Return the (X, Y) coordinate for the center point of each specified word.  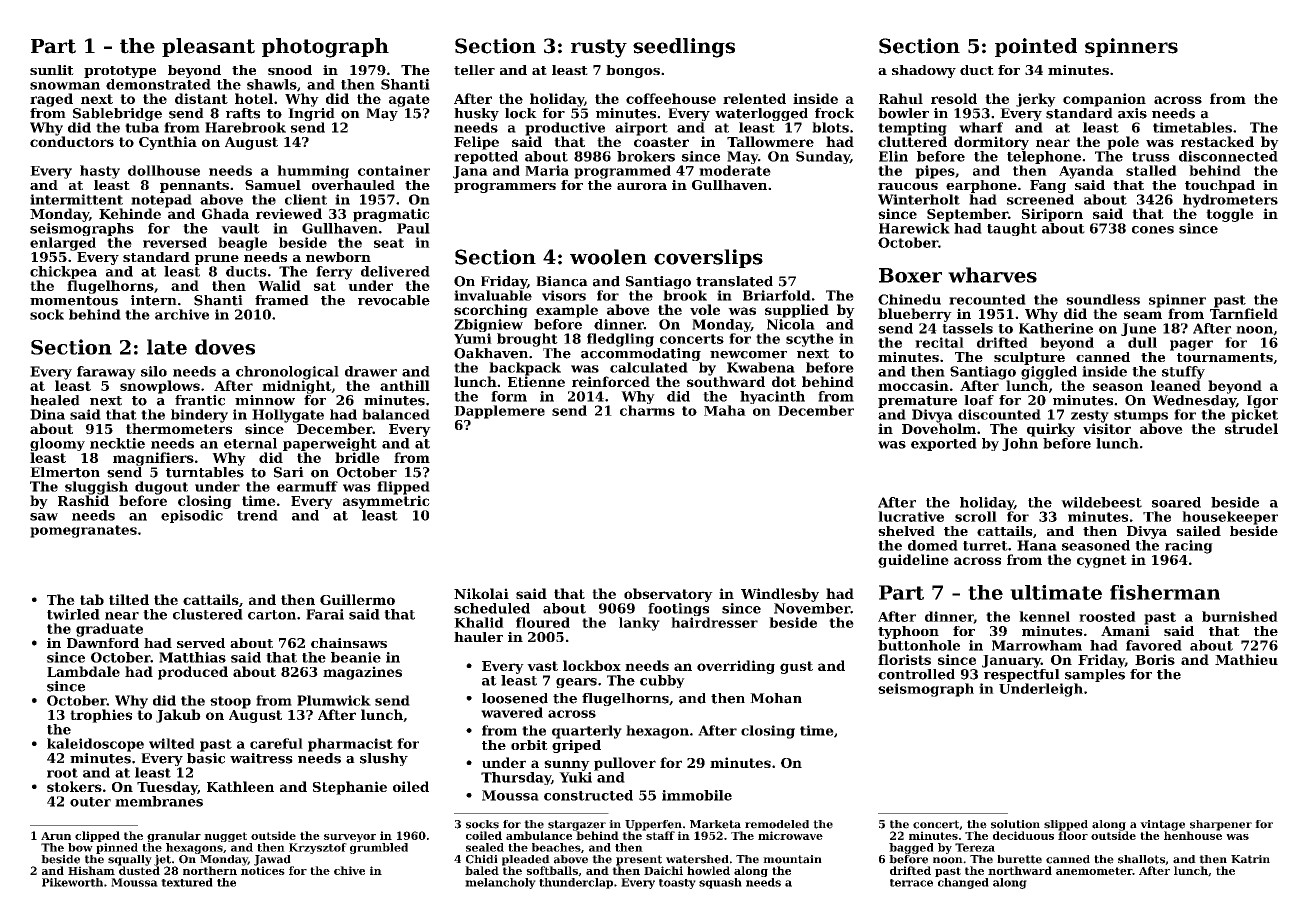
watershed (697, 859)
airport (641, 129)
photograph (325, 48)
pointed (1036, 47)
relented (754, 98)
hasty (100, 172)
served (201, 643)
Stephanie (350, 788)
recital (939, 342)
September (967, 215)
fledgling (620, 340)
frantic (200, 400)
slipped (1066, 825)
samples (1095, 675)
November (812, 608)
